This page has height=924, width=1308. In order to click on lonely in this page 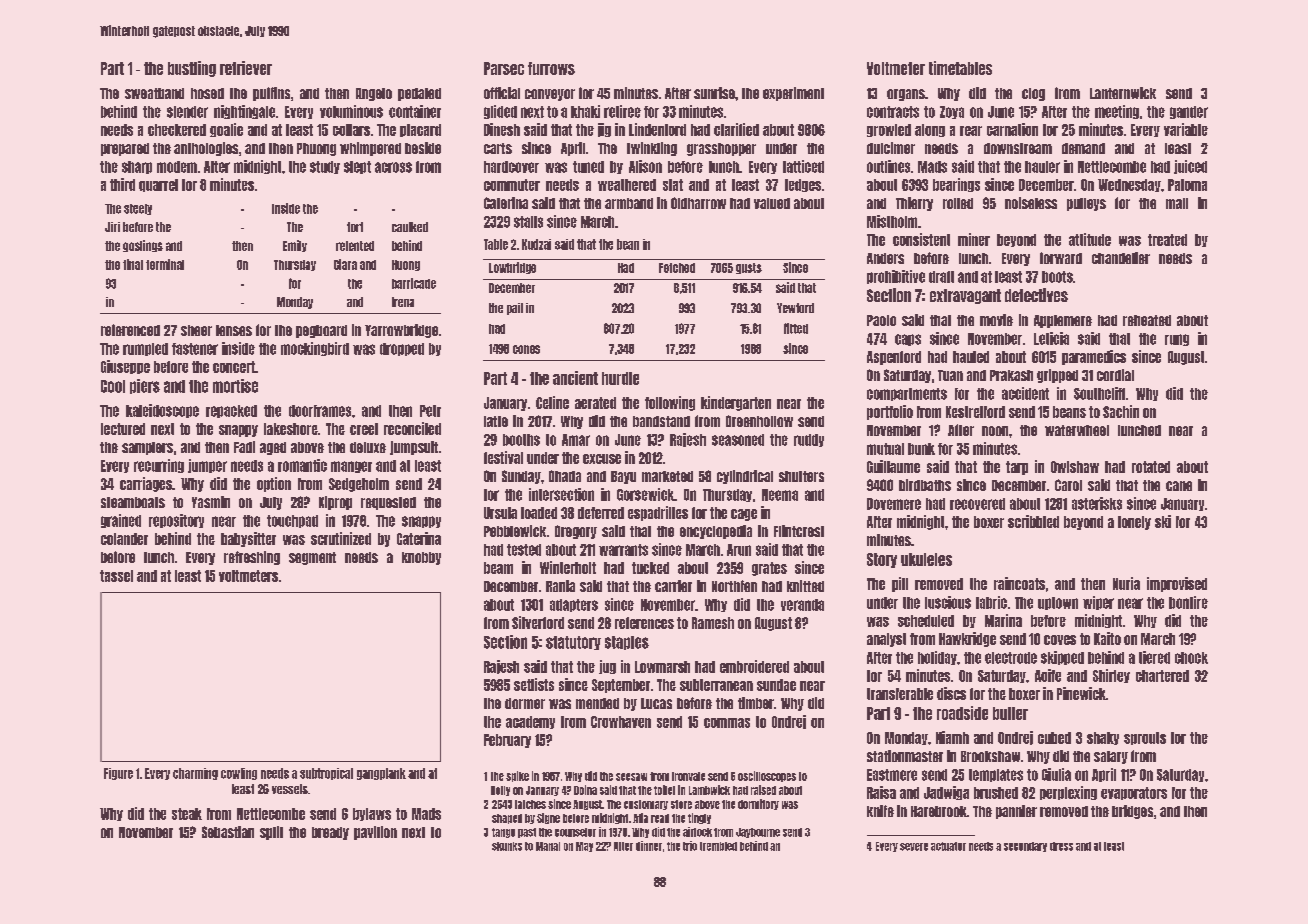, I will do `click(1134, 523)`.
